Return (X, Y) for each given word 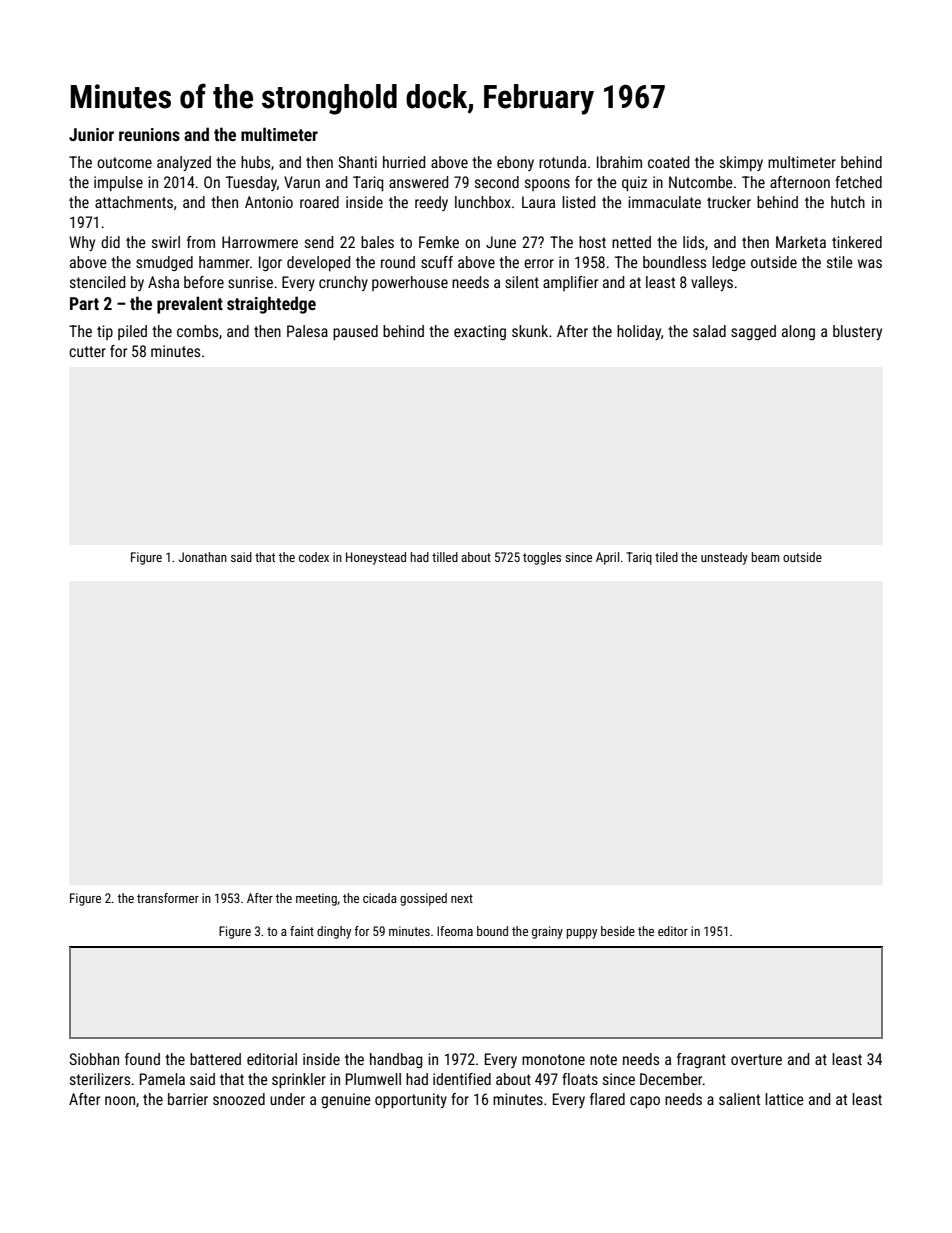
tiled (666, 557)
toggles (542, 558)
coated (668, 162)
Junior (91, 134)
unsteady (724, 558)
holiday (639, 332)
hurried (404, 162)
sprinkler (299, 1080)
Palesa (307, 331)
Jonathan (203, 557)
